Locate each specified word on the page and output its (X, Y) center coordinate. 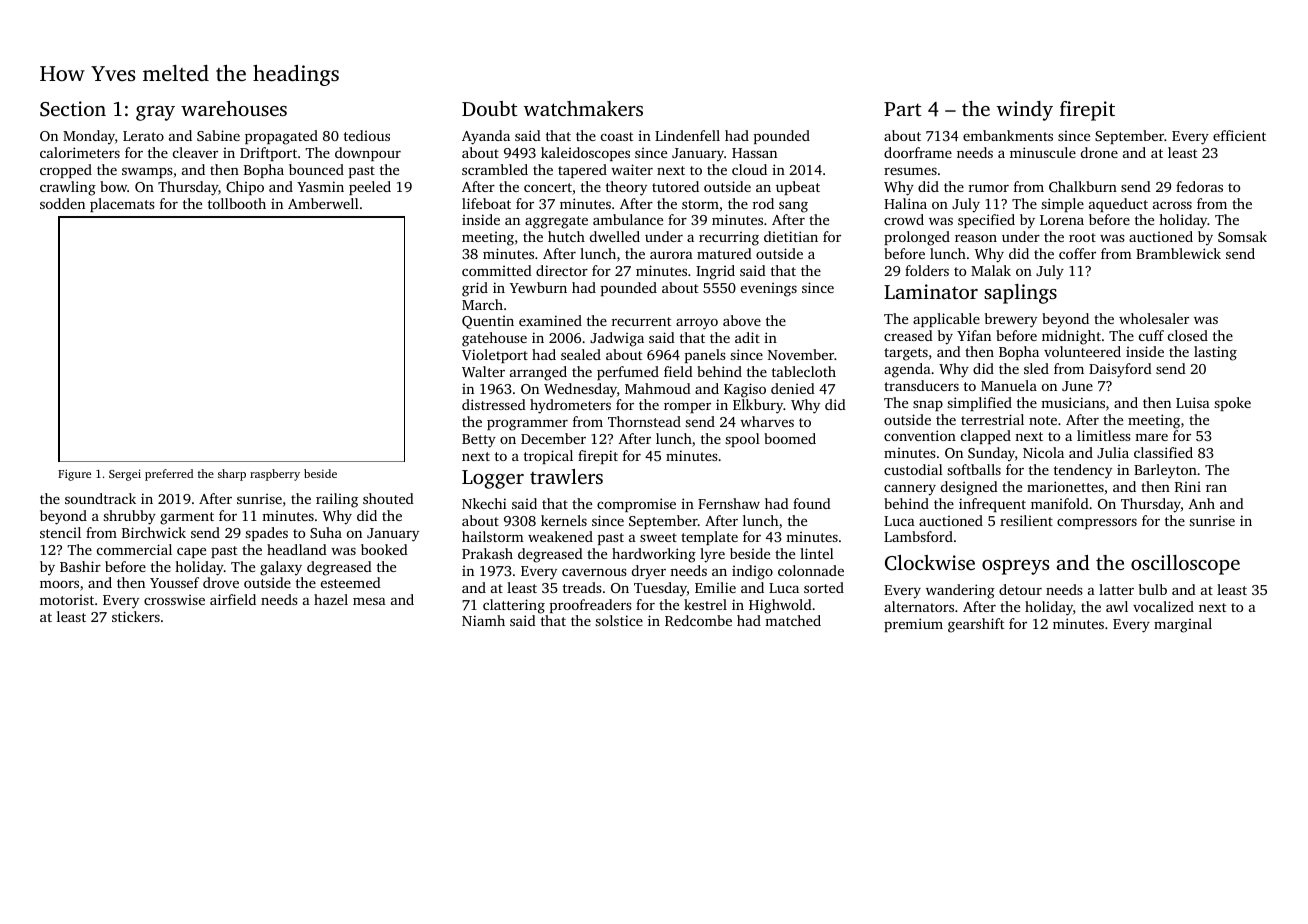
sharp (232, 475)
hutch (566, 236)
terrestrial (992, 419)
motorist (67, 599)
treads (582, 587)
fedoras (1199, 186)
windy (1025, 111)
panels (705, 356)
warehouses (234, 108)
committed (497, 270)
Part (903, 109)
